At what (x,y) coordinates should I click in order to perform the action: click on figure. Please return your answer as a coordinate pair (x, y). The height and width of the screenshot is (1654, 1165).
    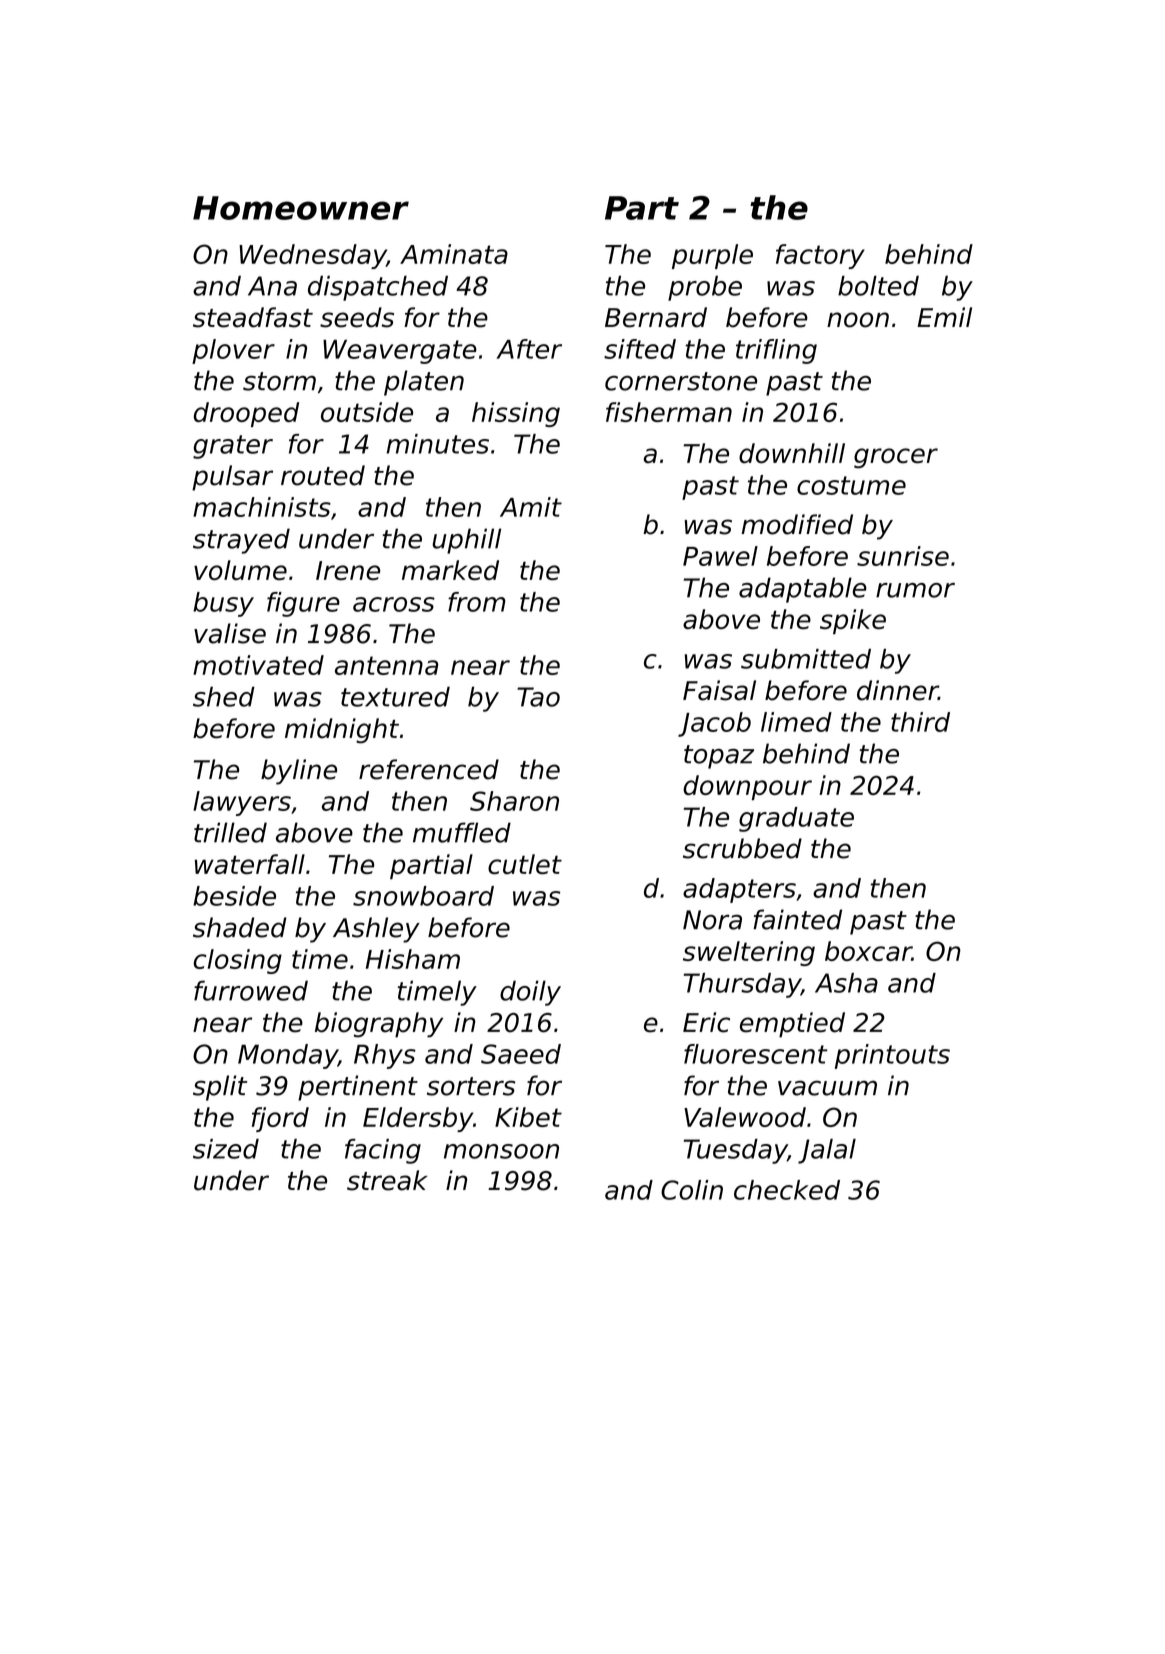
    Looking at the image, I should click on (303, 604).
